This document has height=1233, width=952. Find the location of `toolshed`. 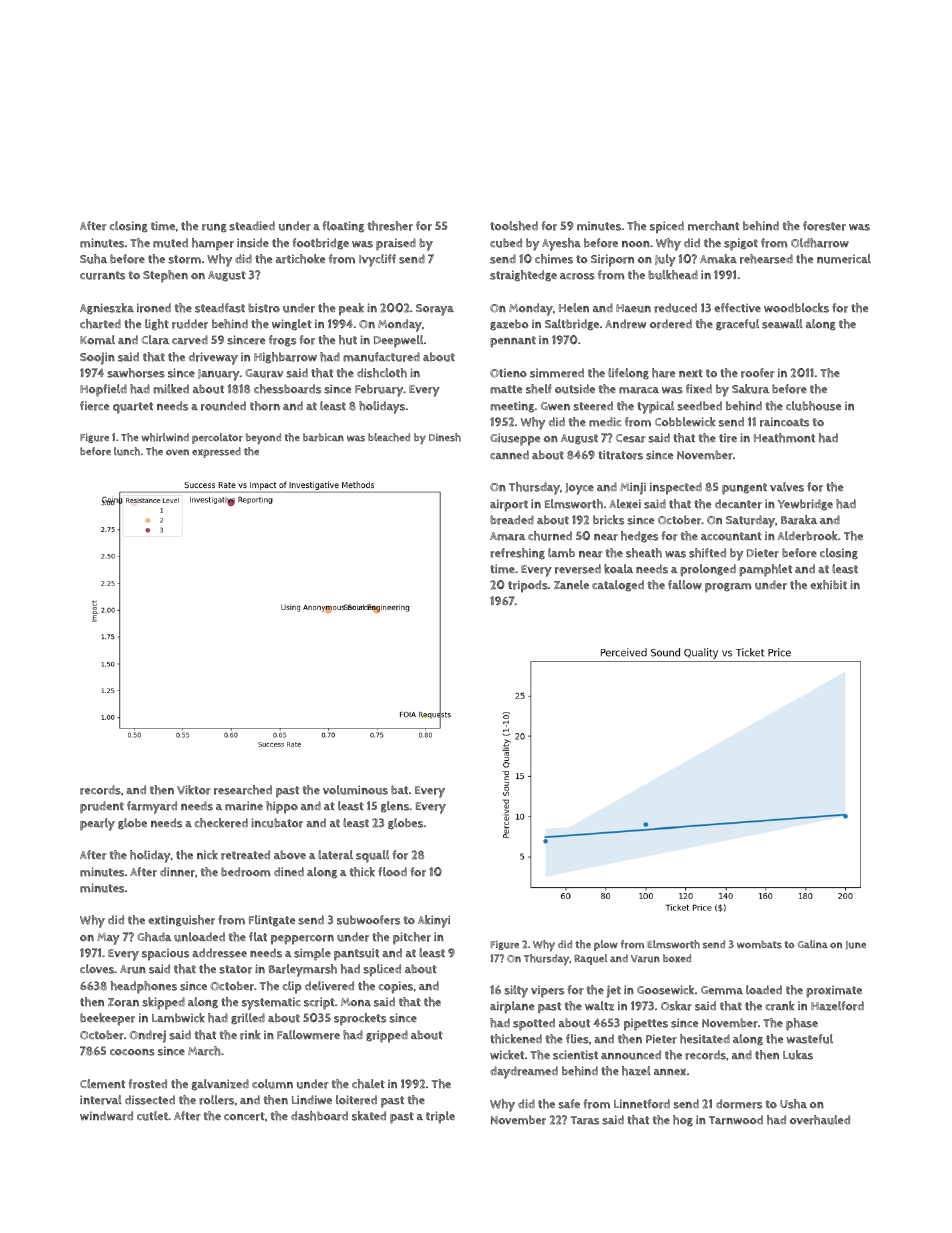

toolshed is located at coordinates (514, 226).
